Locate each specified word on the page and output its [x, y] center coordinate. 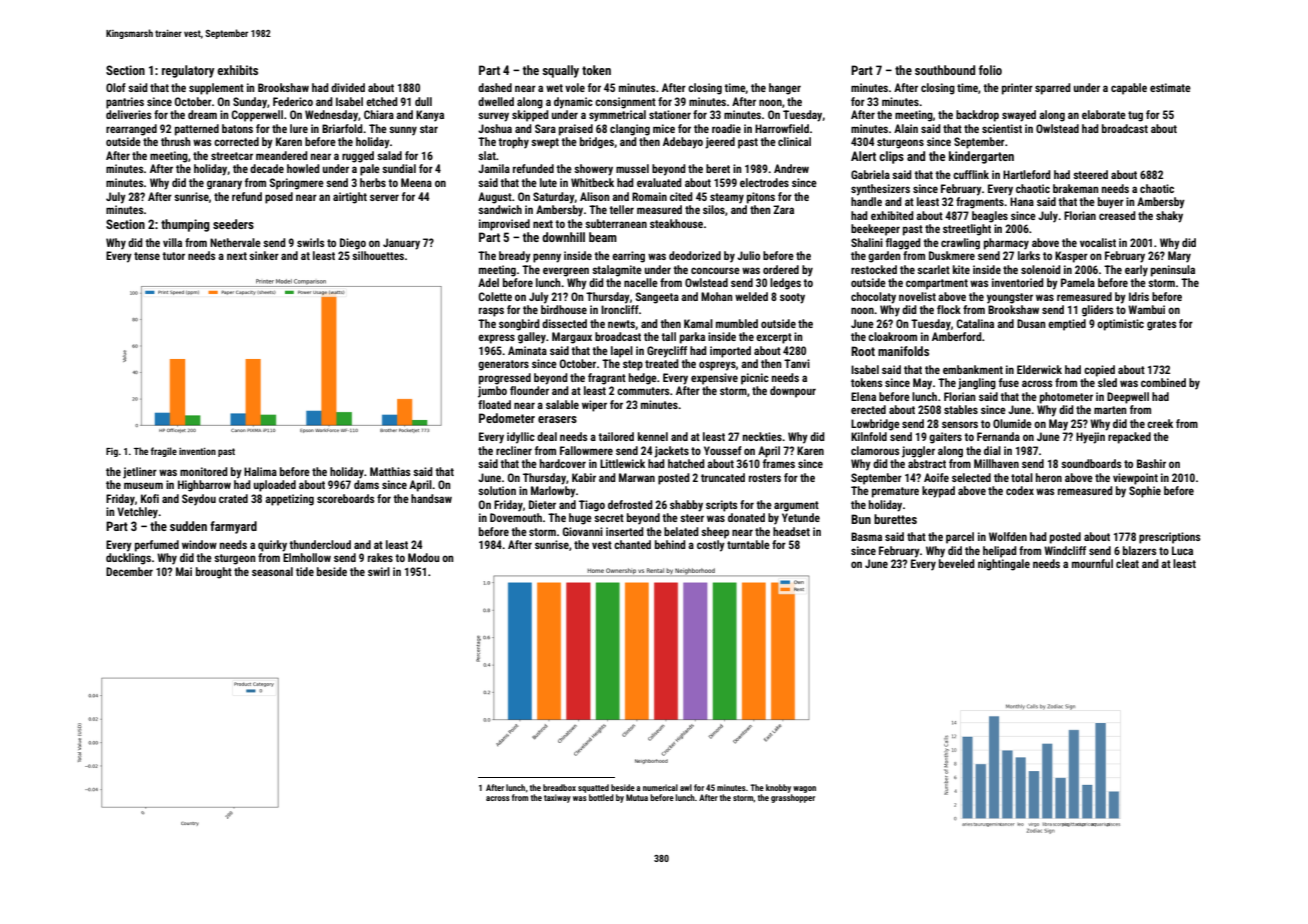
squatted [593, 788]
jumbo [492, 392]
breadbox [559, 787]
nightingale [1004, 565]
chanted [632, 544]
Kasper [1071, 257]
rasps [491, 312]
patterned [197, 130]
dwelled [496, 101]
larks [1029, 255]
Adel [488, 282]
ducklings [128, 559]
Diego [353, 244]
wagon [804, 789]
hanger [785, 89]
